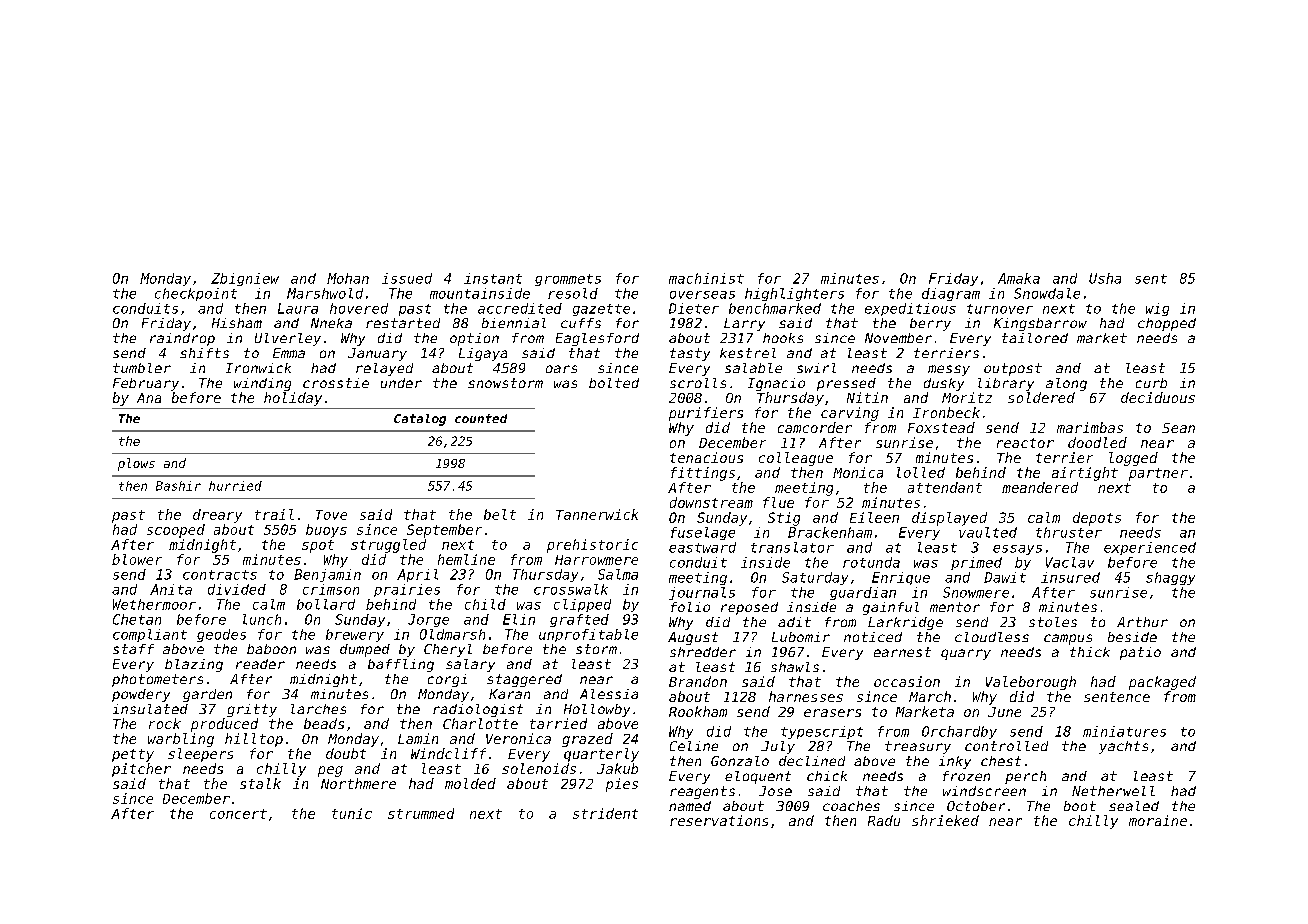  I want to click on strummed, so click(421, 813).
